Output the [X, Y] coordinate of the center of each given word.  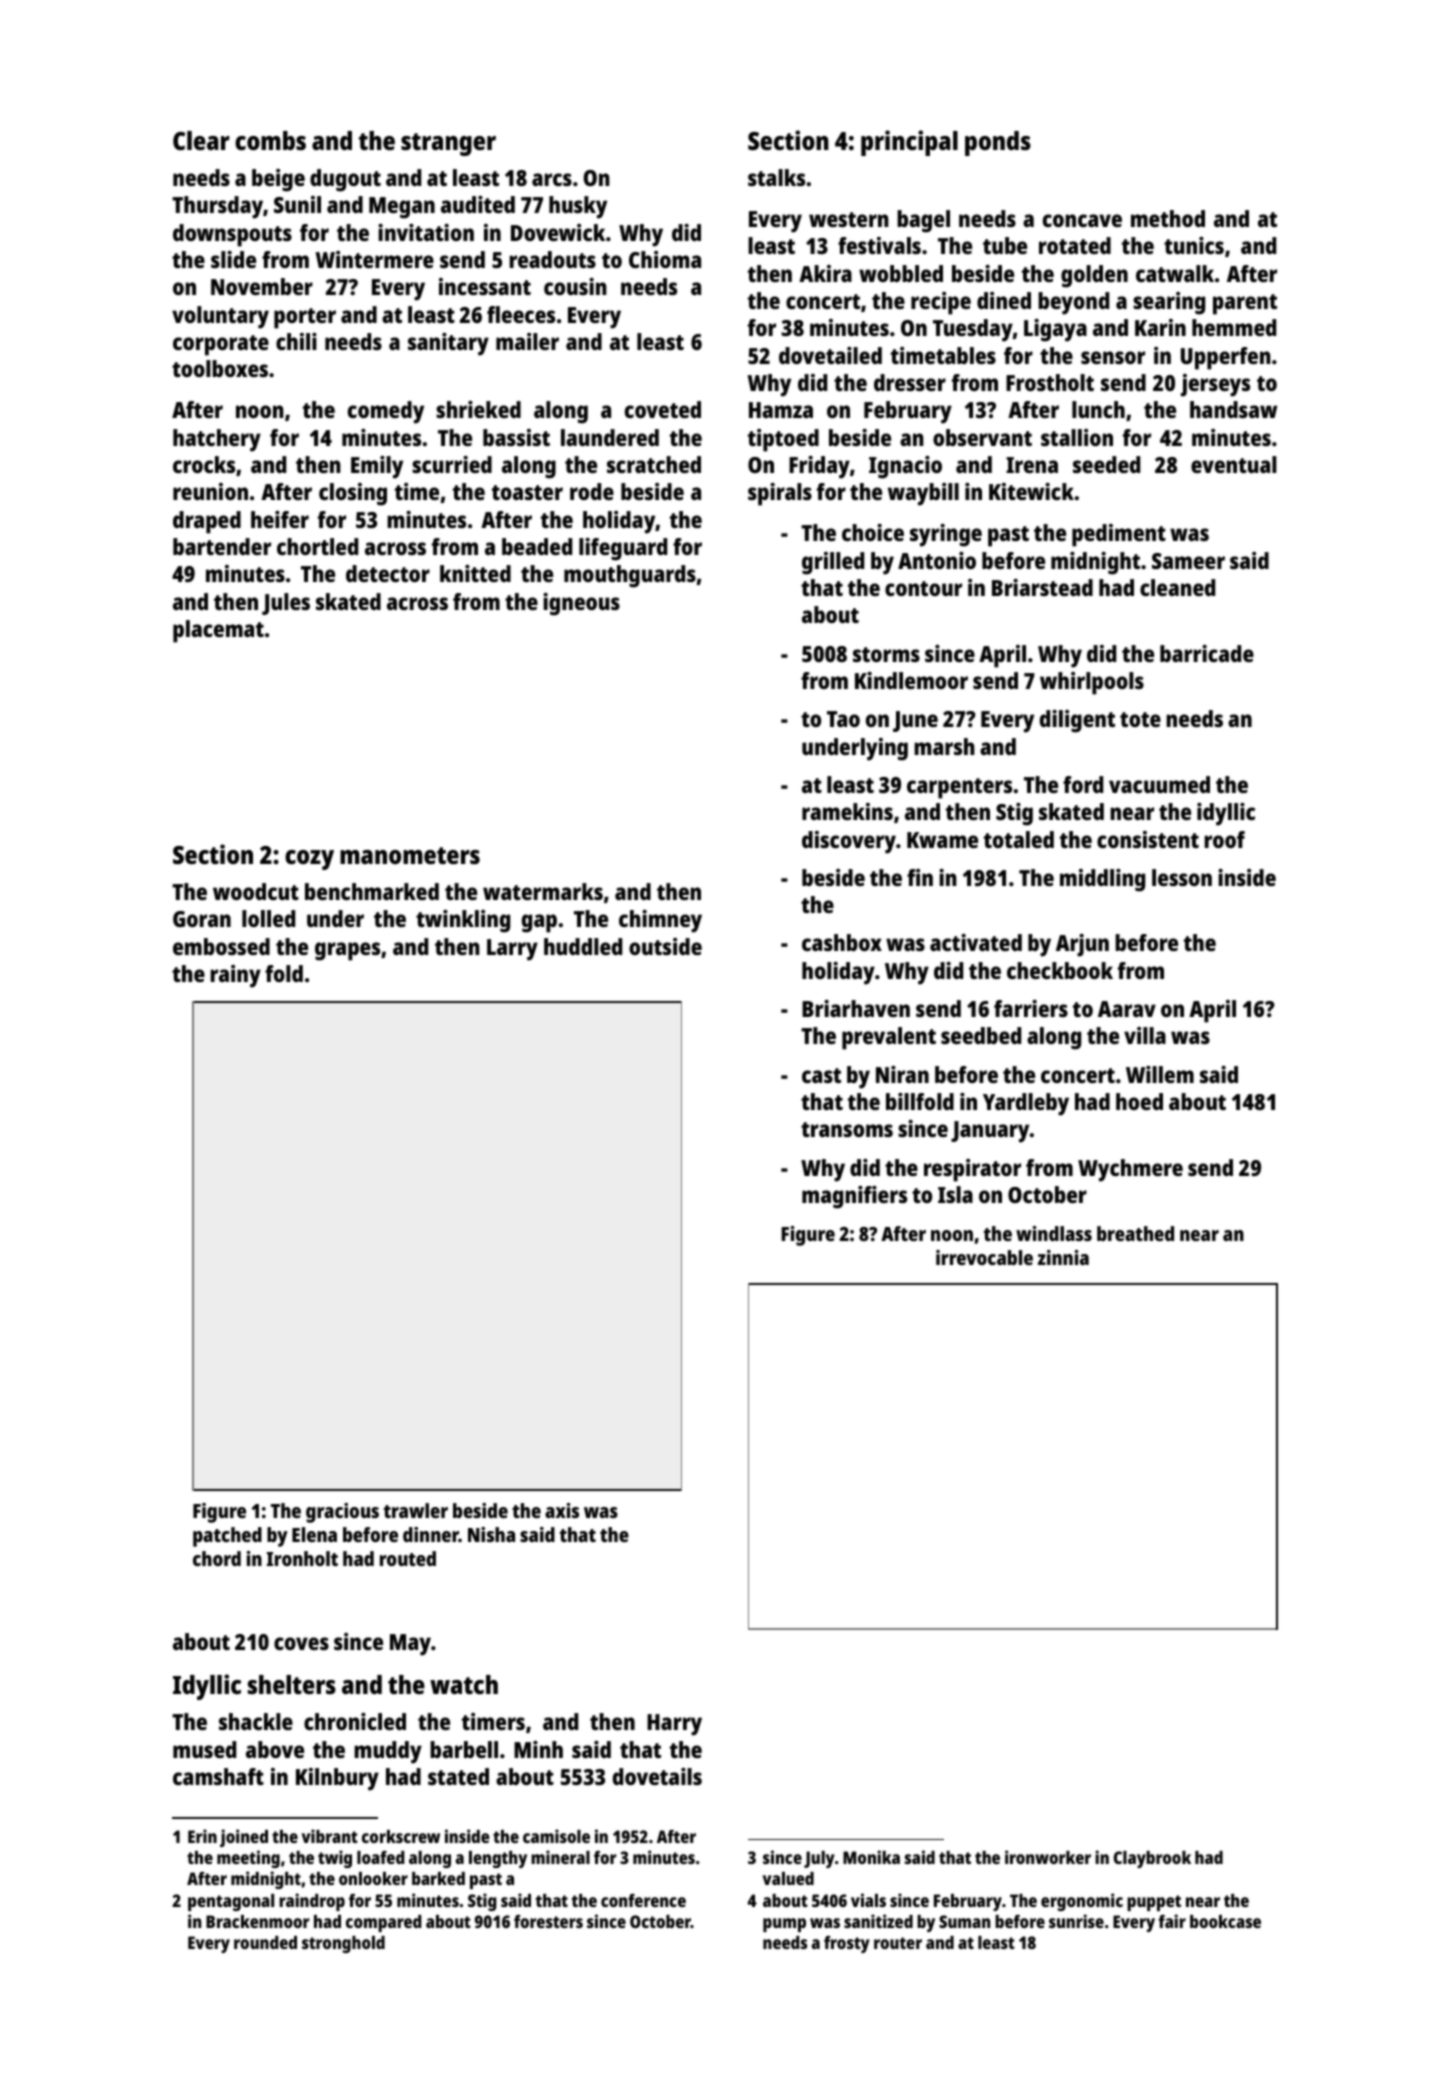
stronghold [343, 1944]
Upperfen [1226, 358]
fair [1172, 1921]
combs [270, 140]
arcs [552, 179]
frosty [847, 1944]
